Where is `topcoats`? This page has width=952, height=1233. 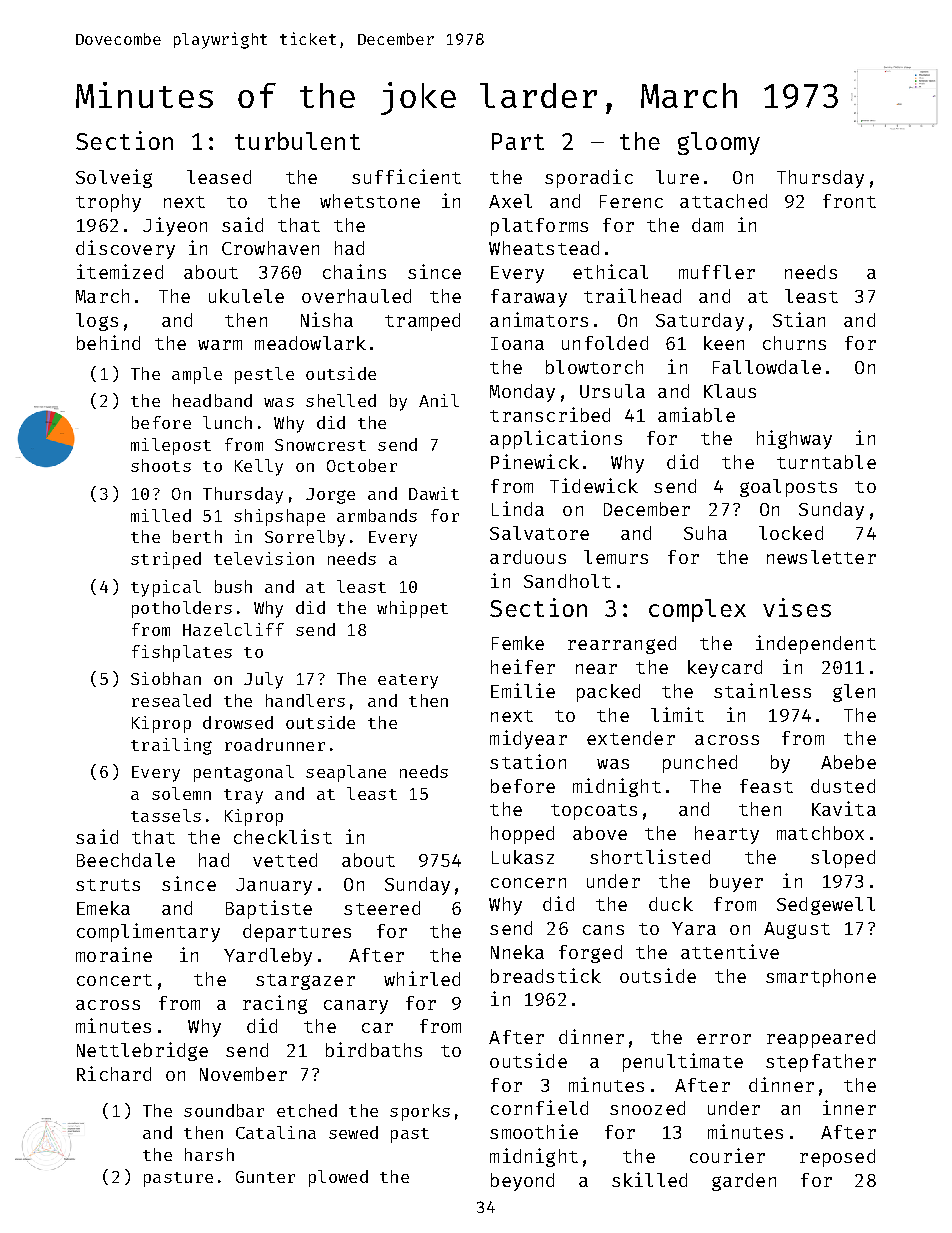 topcoats is located at coordinates (594, 812).
